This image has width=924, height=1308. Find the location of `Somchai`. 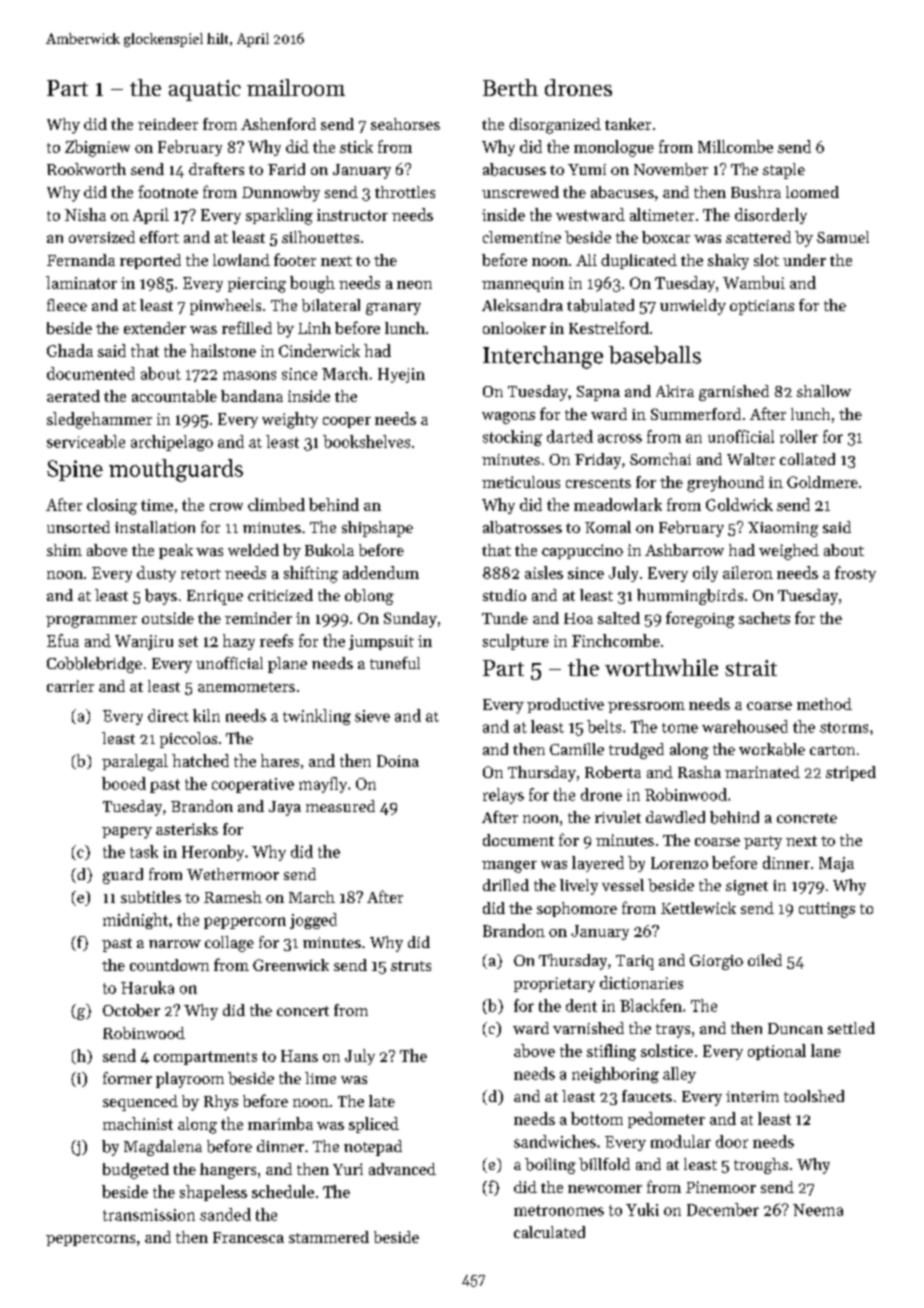

Somchai is located at coordinates (660, 459).
